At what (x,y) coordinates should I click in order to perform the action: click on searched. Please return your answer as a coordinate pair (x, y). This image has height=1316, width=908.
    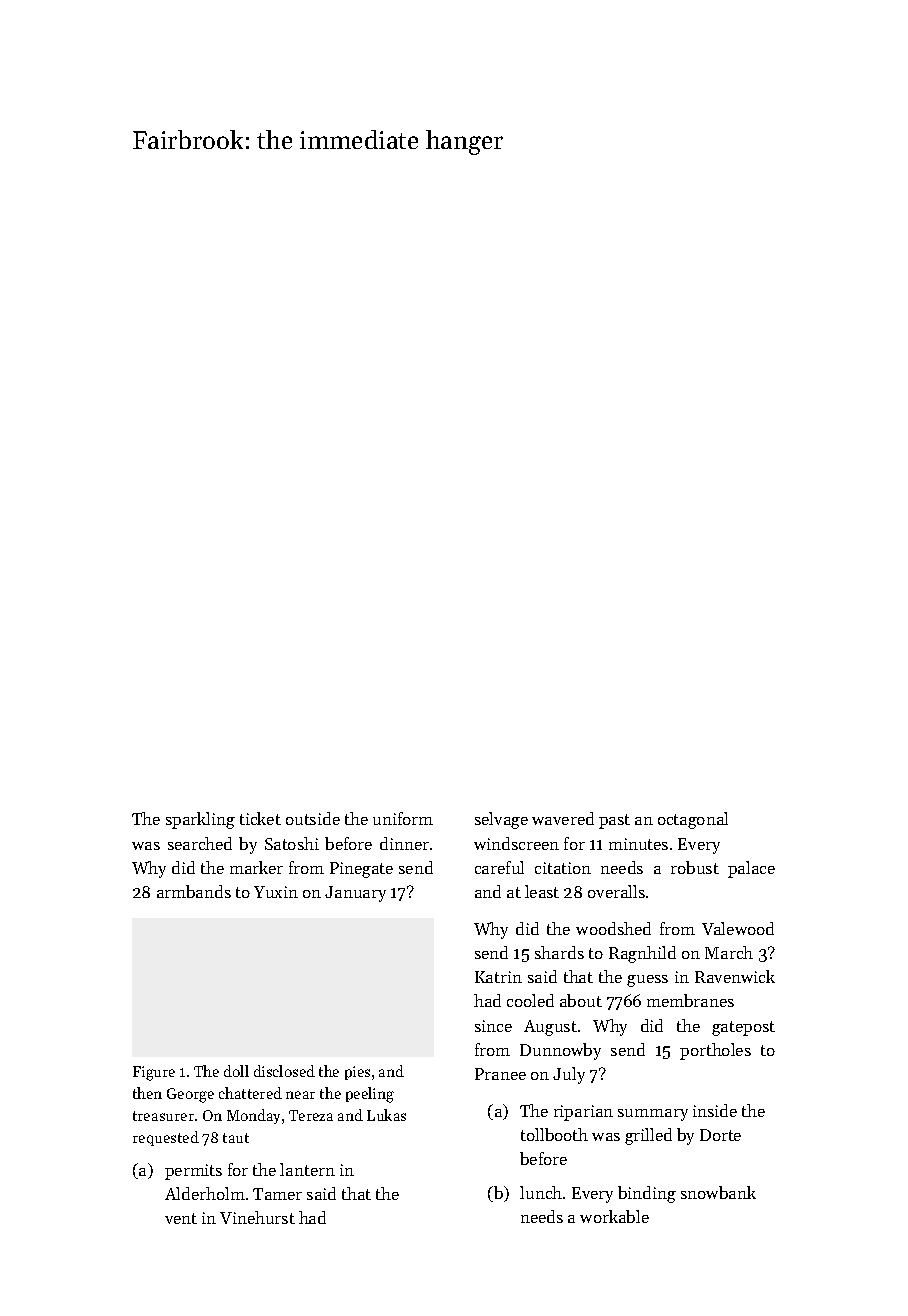
    Looking at the image, I should click on (200, 843).
